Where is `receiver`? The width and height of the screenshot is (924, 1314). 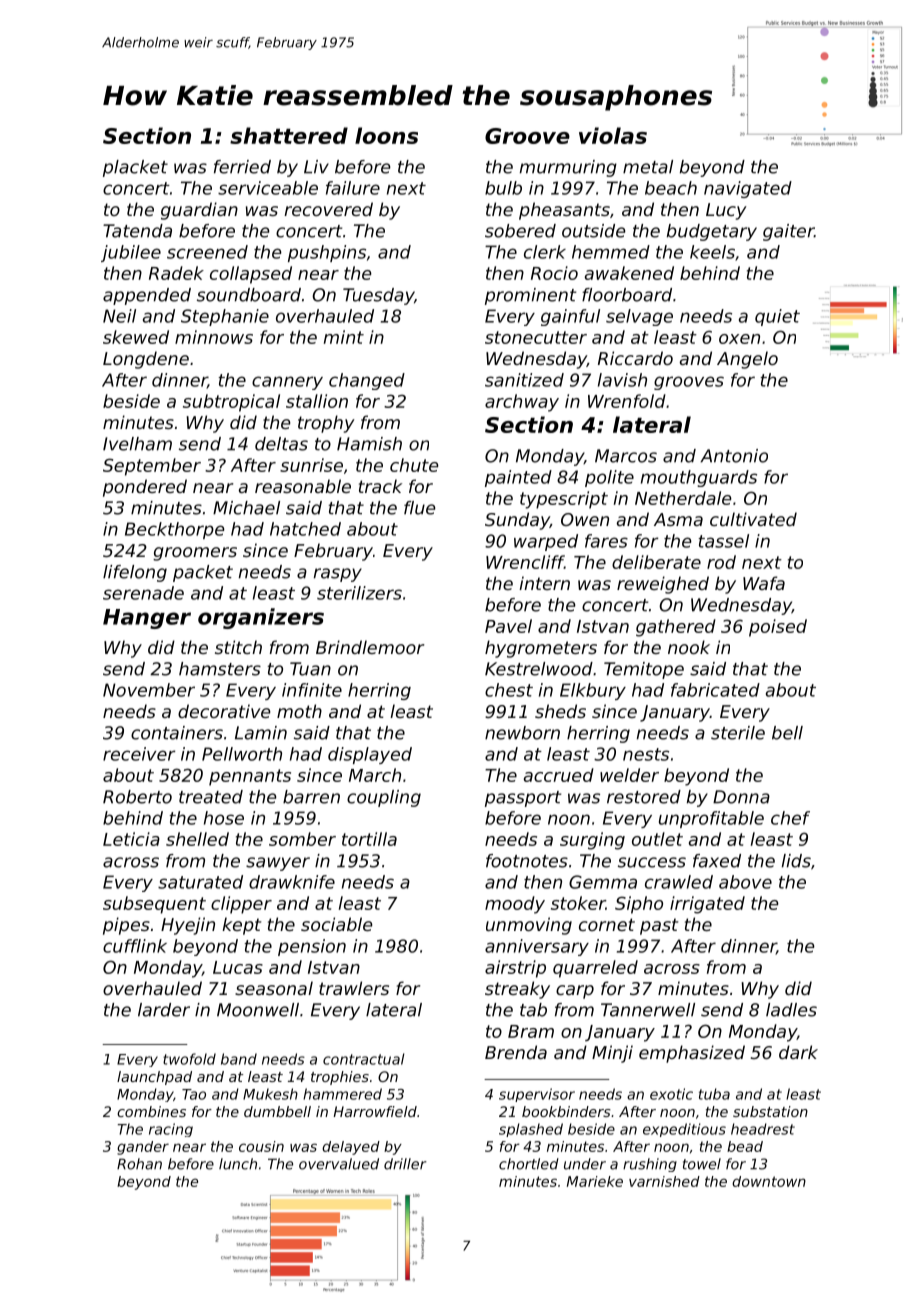 receiver is located at coordinates (139, 754).
